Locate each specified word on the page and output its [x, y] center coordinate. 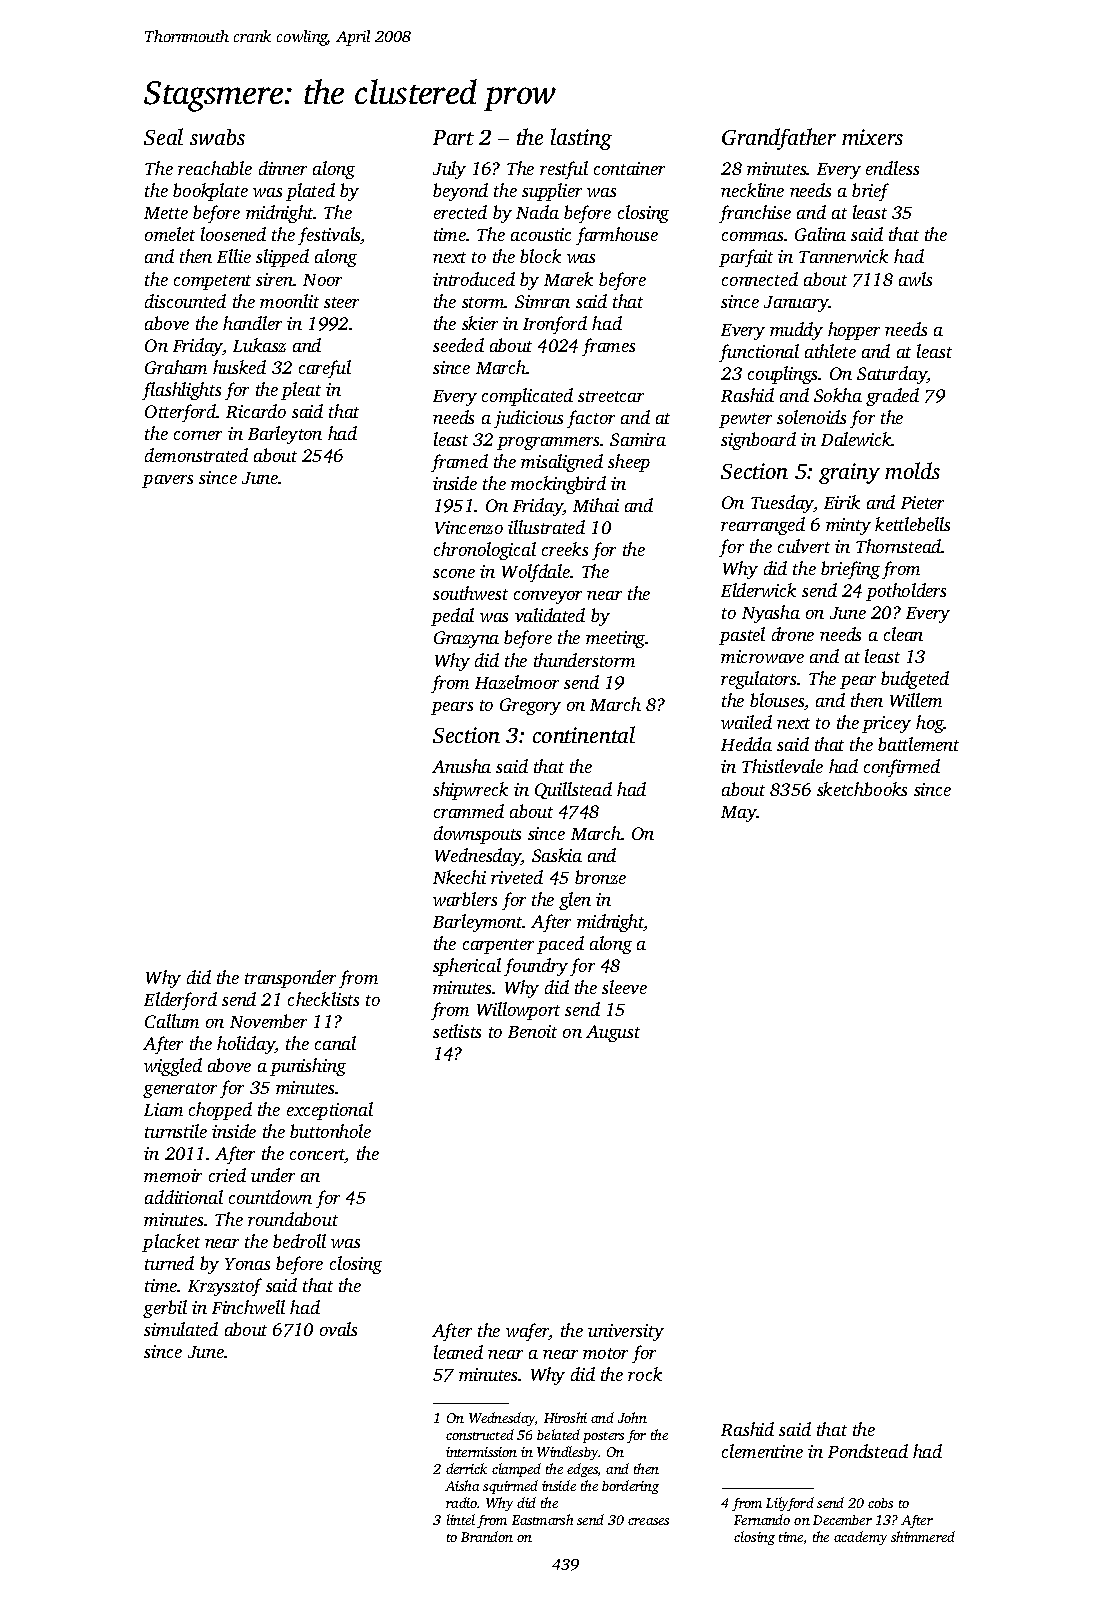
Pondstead [868, 1451]
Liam [163, 1109]
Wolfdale [536, 573]
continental [584, 734]
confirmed [902, 768]
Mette [166, 213]
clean [903, 634]
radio [461, 1502]
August [613, 1033]
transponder [290, 979]
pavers [167, 481]
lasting [581, 139]
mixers [872, 137]
